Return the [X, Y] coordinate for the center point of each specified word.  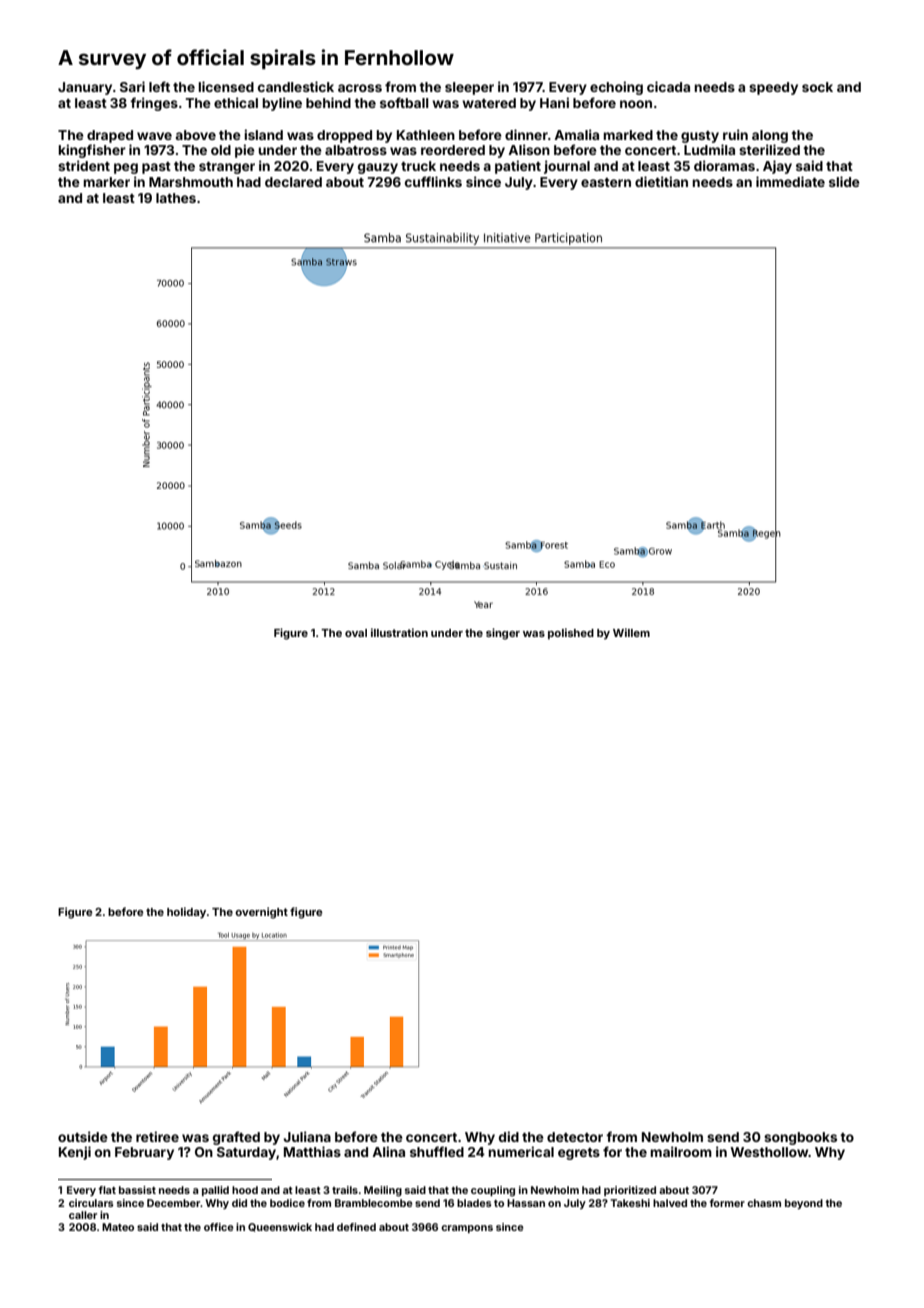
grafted [236, 1138]
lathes [176, 198]
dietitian [661, 181]
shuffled [437, 1151]
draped [110, 136]
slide [844, 181]
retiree [157, 1136]
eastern [606, 182]
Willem [631, 632]
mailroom [681, 1151]
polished [571, 634]
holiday [186, 913]
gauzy [378, 168]
